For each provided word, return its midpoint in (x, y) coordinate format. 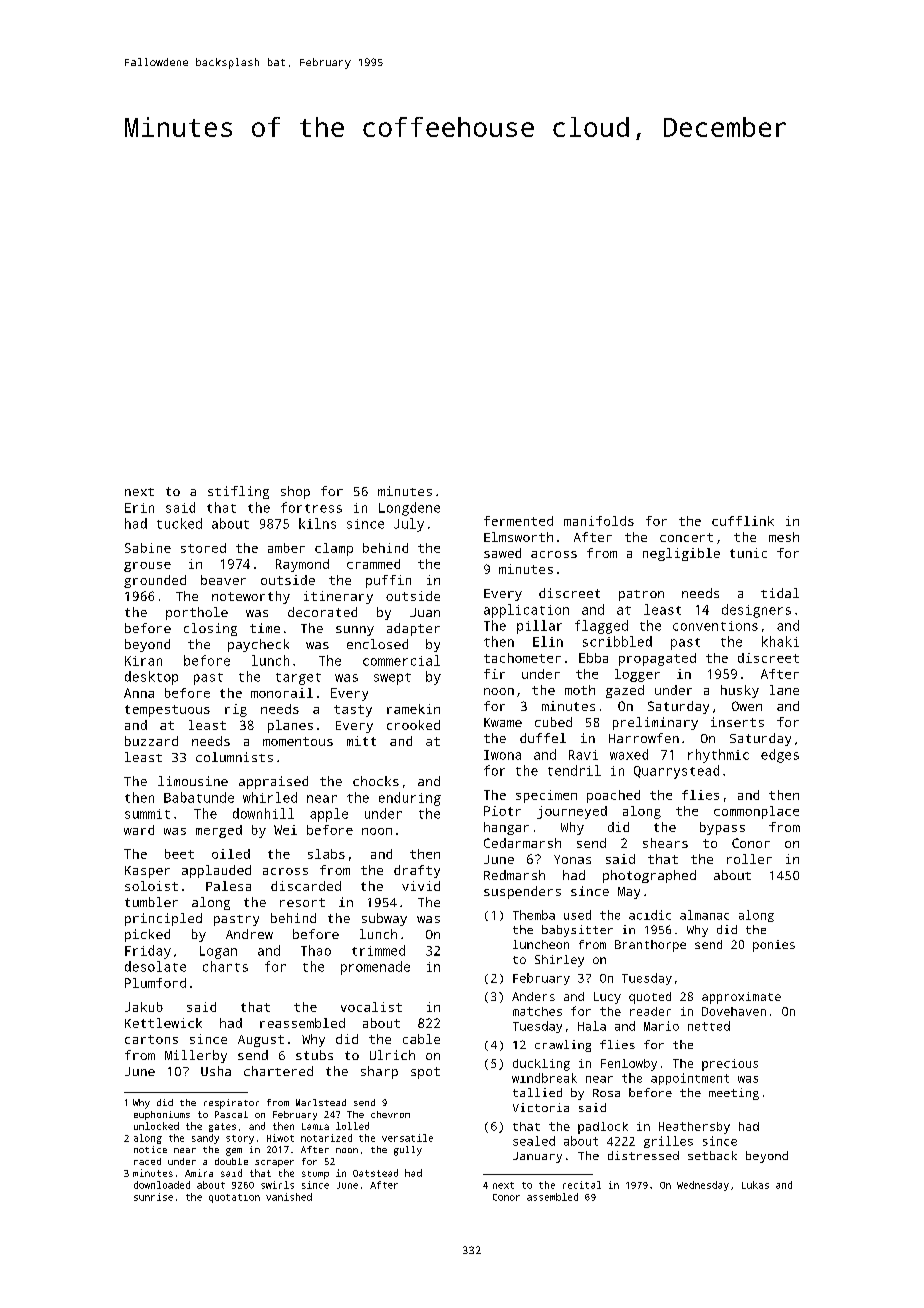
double (231, 1161)
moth (580, 690)
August (261, 1041)
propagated (657, 659)
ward (139, 830)
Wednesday (703, 1186)
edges (780, 756)
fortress (311, 507)
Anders (533, 996)
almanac (704, 915)
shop (295, 492)
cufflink (743, 521)
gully (408, 1151)
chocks (376, 781)
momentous (298, 741)
